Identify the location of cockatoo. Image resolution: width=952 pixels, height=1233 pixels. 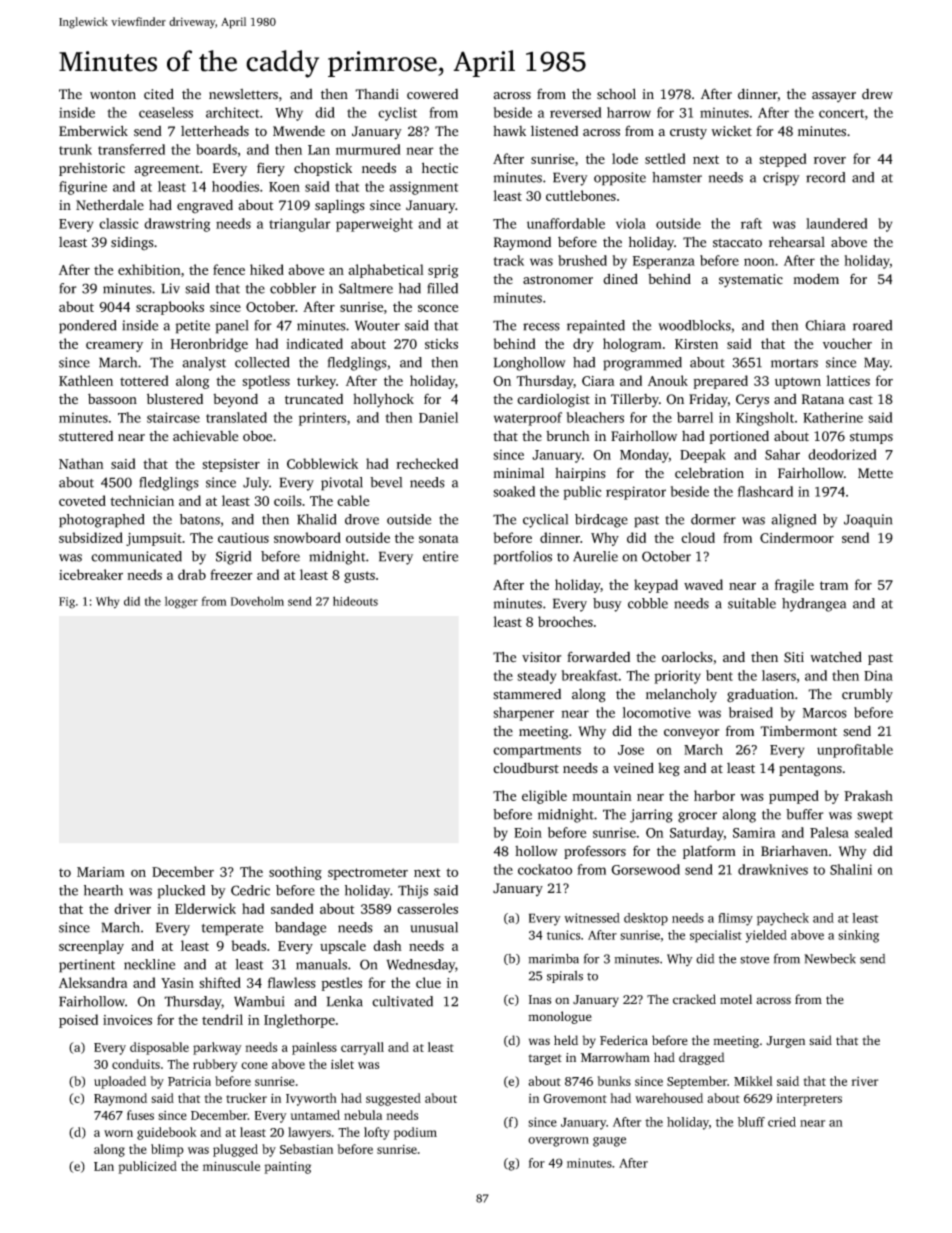
(545, 869).
